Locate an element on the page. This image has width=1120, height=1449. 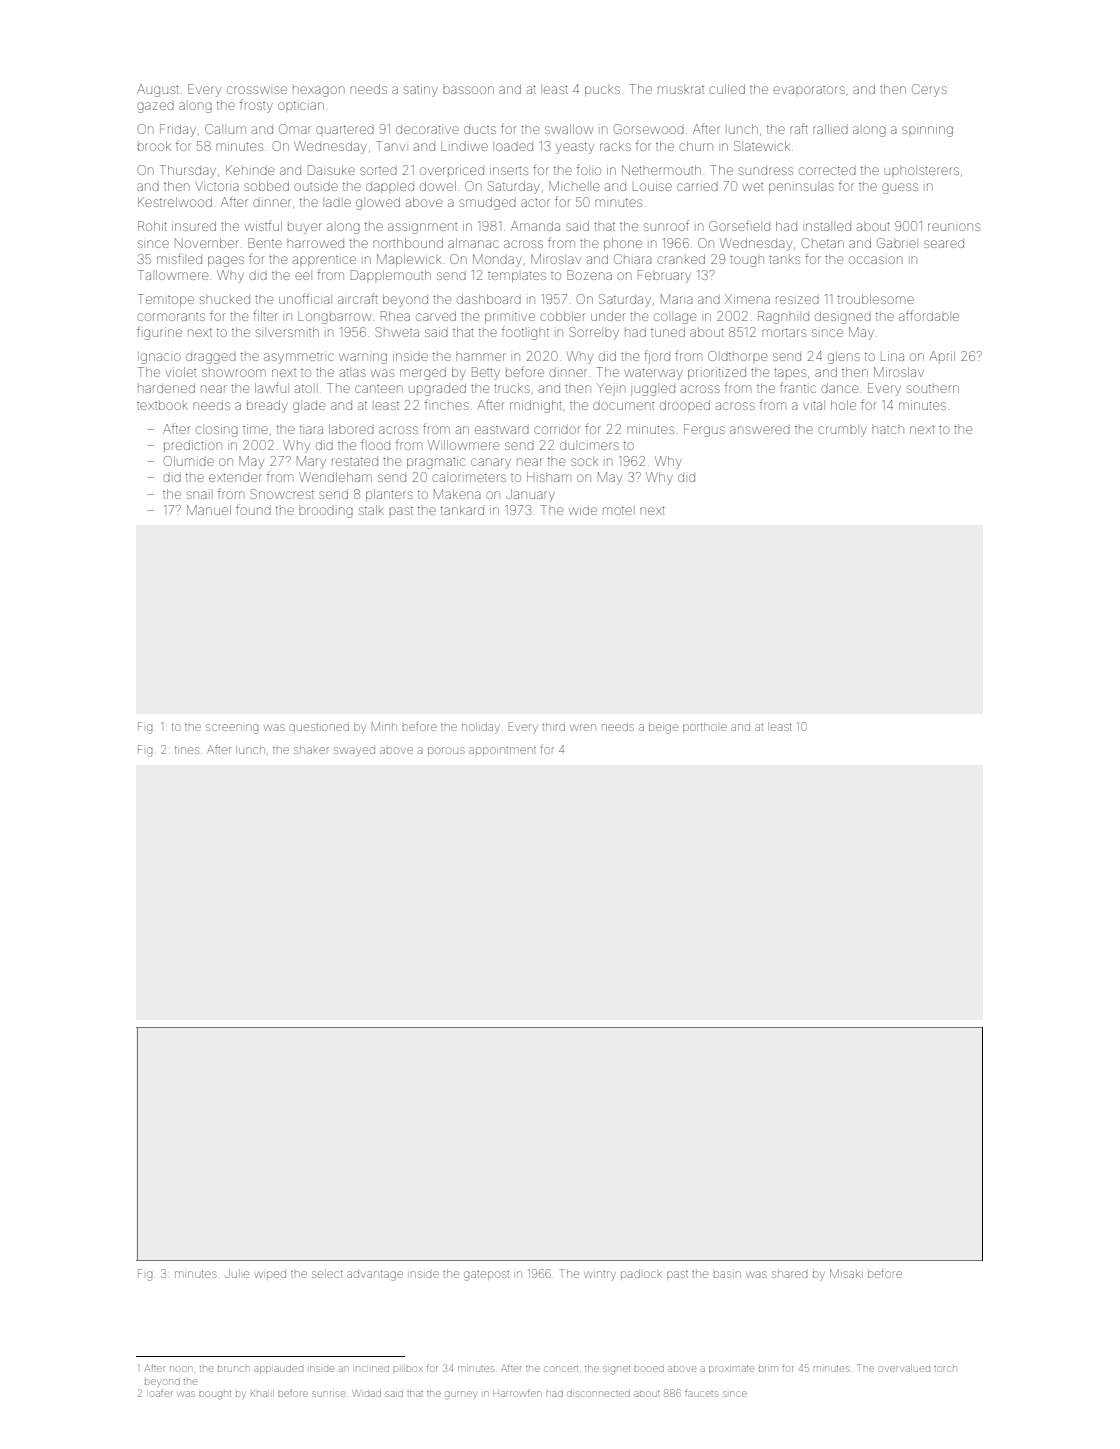
hatch is located at coordinates (888, 430).
